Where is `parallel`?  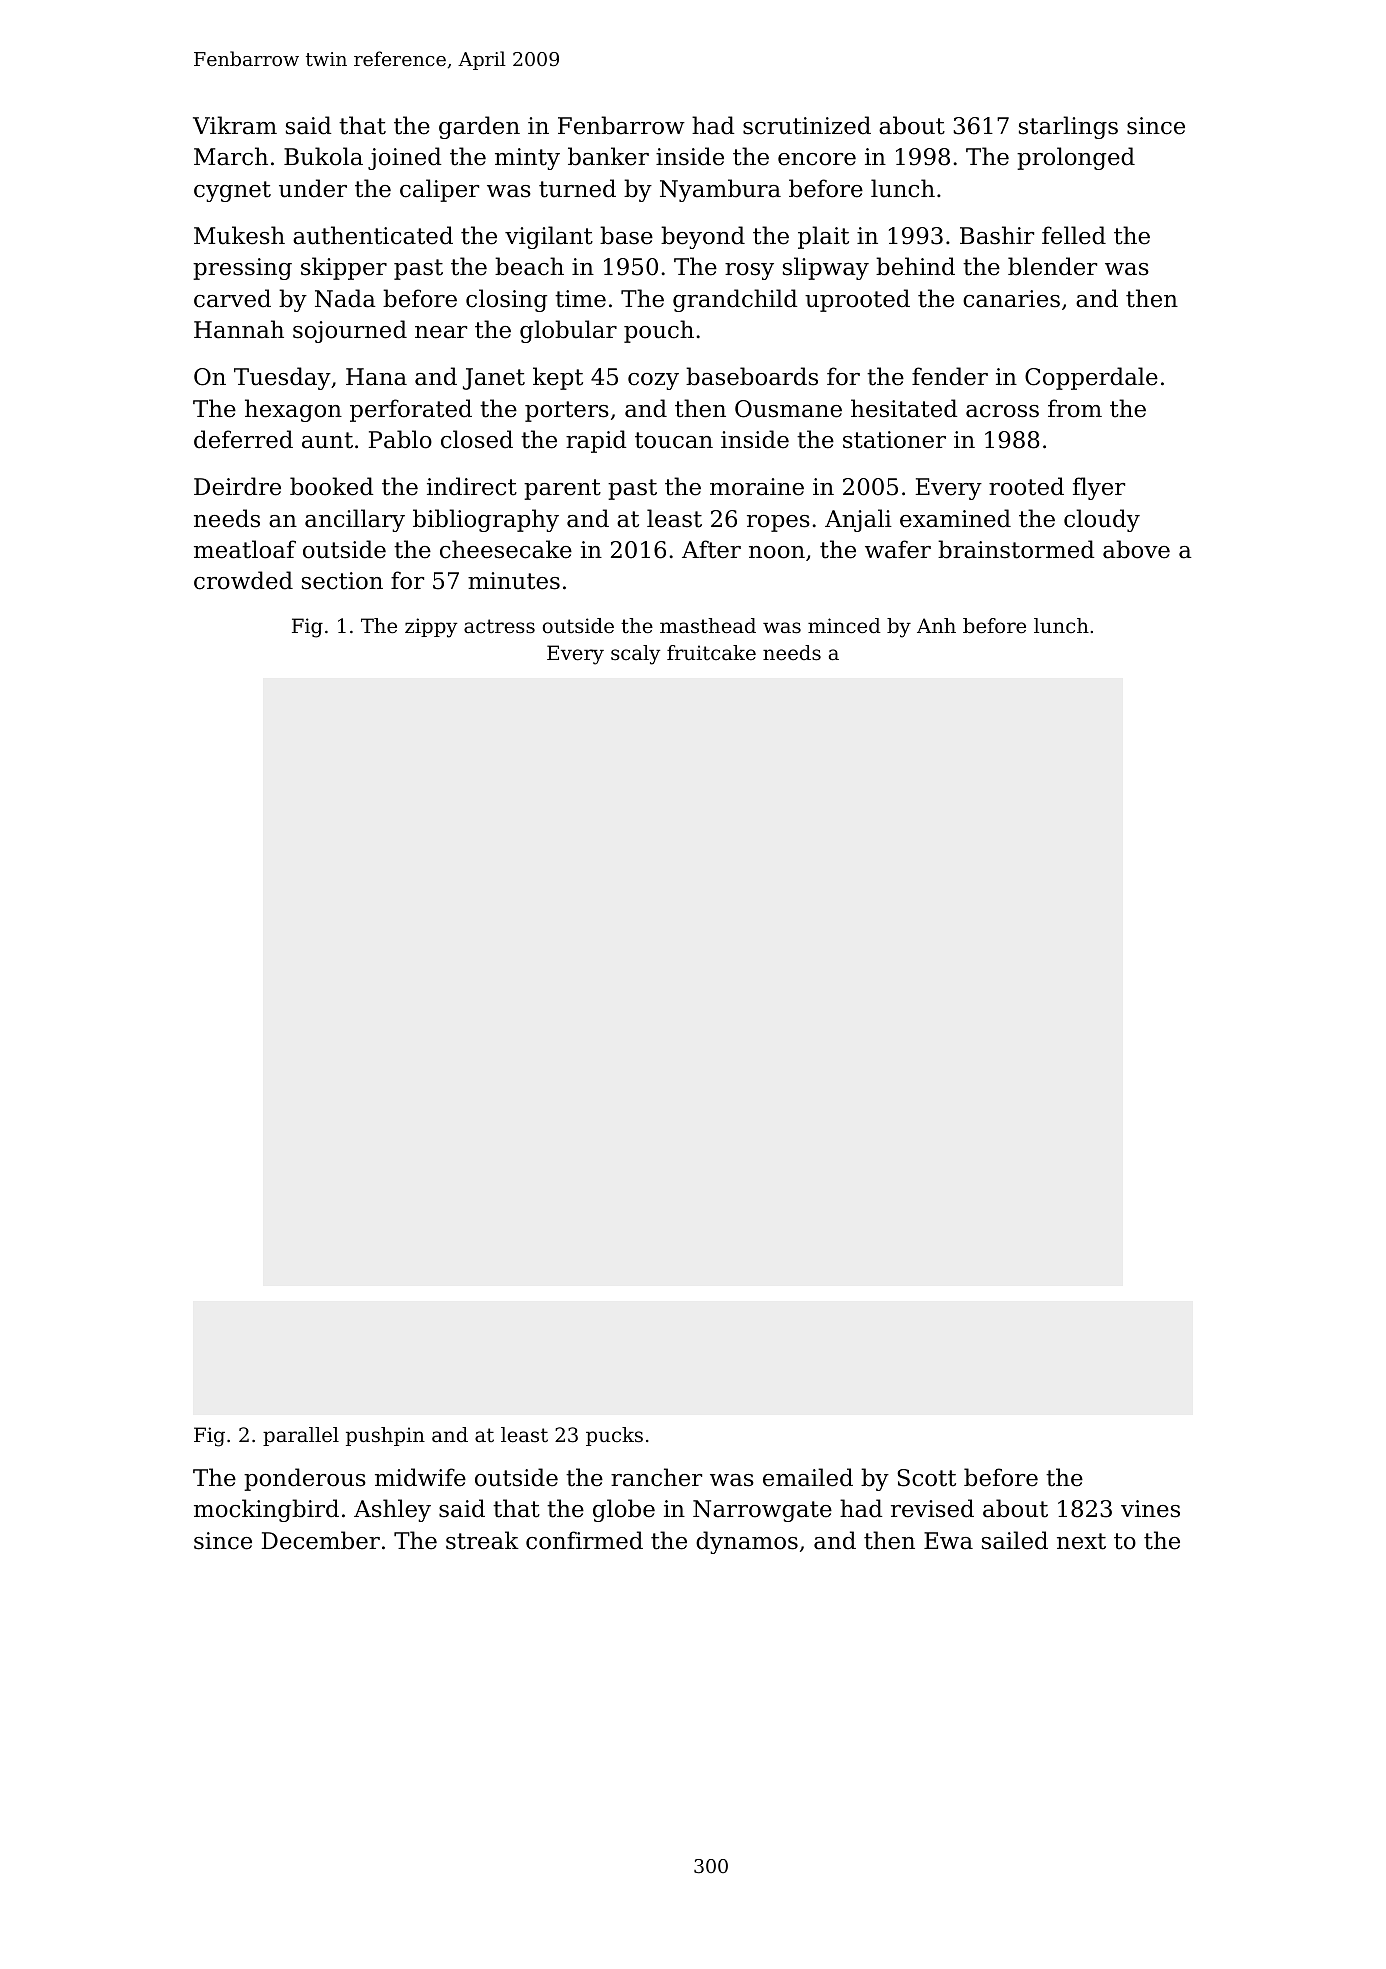
parallel is located at coordinates (301, 1436).
